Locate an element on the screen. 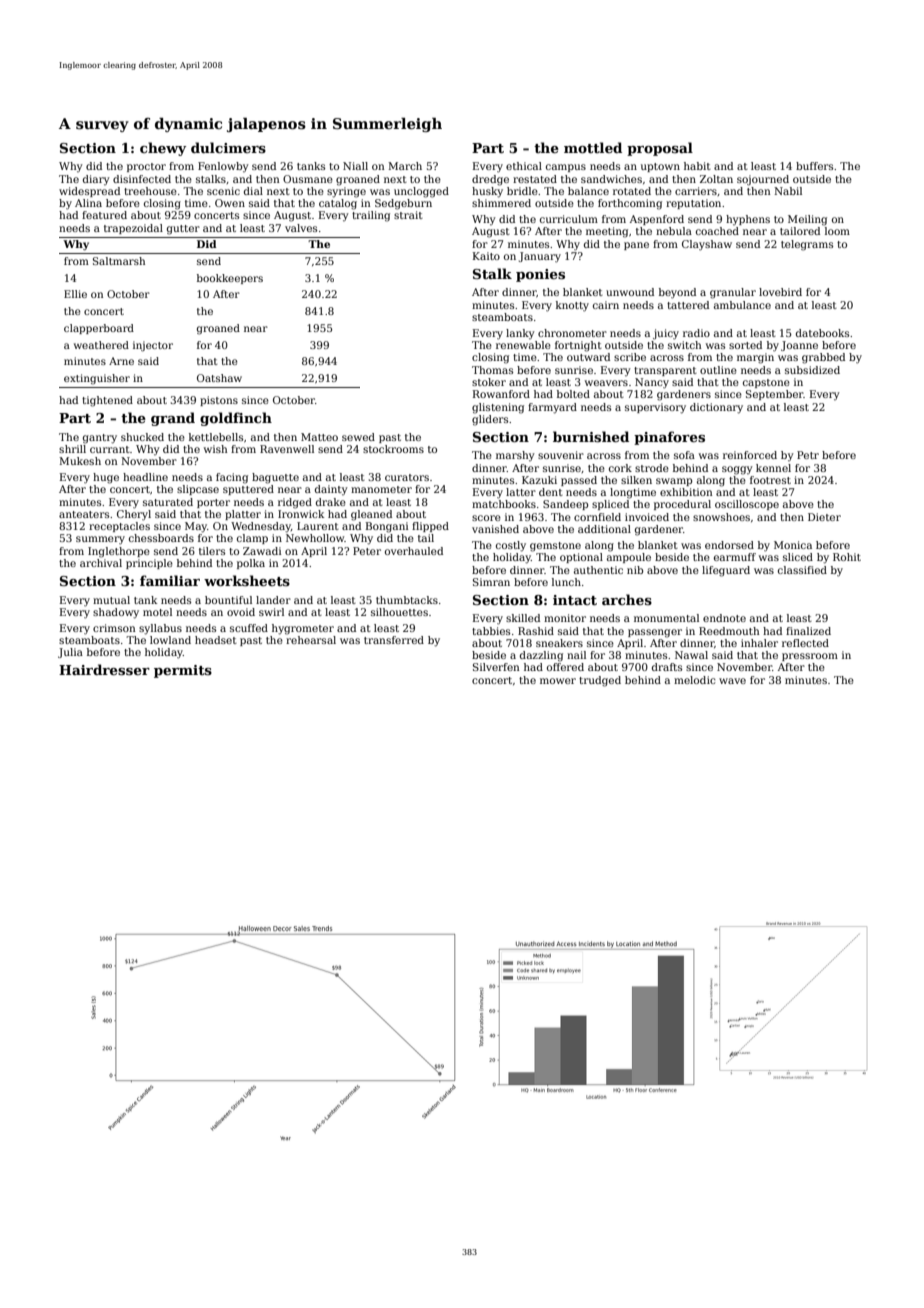 This screenshot has height=1308, width=924. Petr is located at coordinates (808, 455).
